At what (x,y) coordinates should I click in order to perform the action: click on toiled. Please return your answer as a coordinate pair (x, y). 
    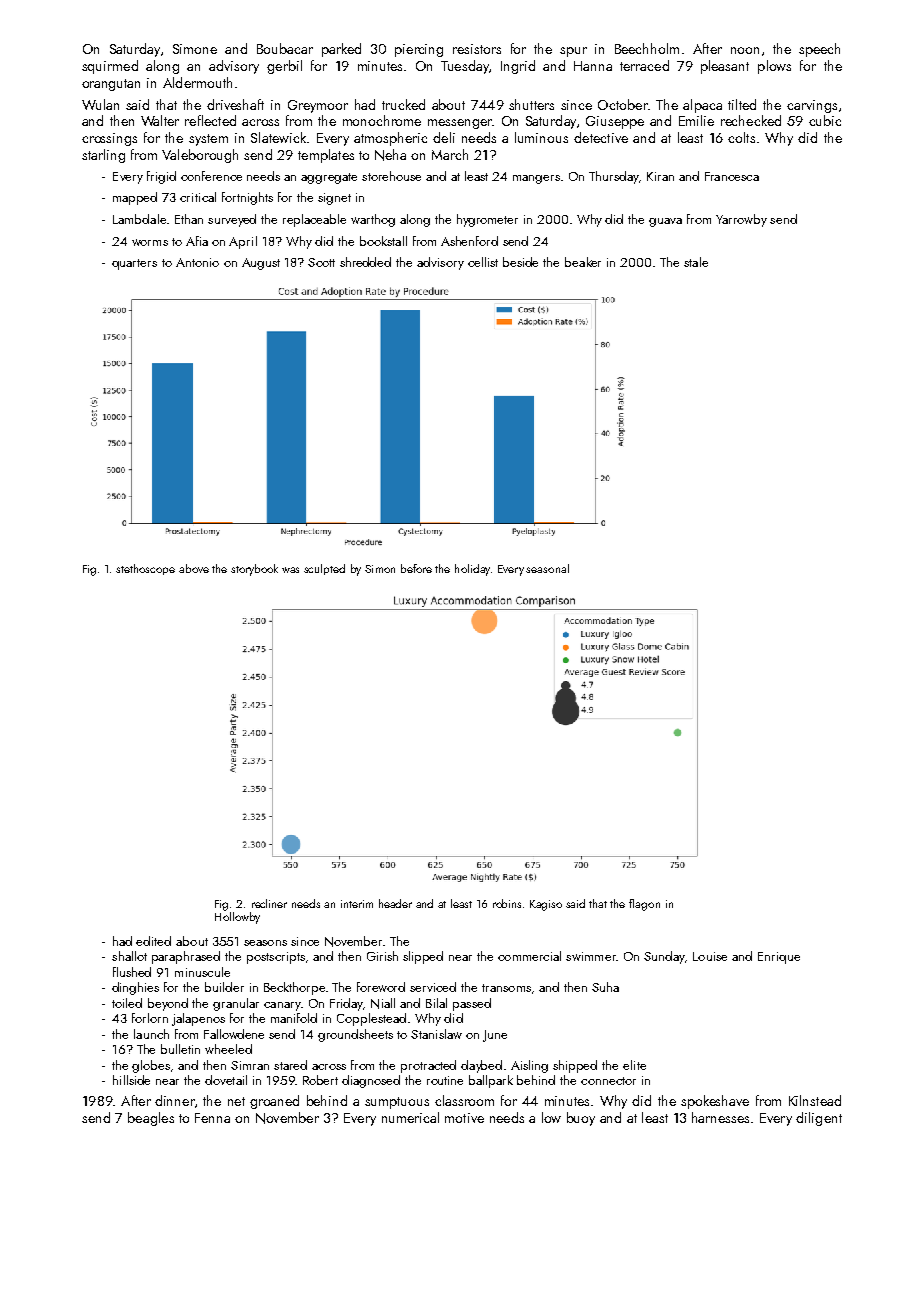
    Looking at the image, I should click on (127, 1003).
